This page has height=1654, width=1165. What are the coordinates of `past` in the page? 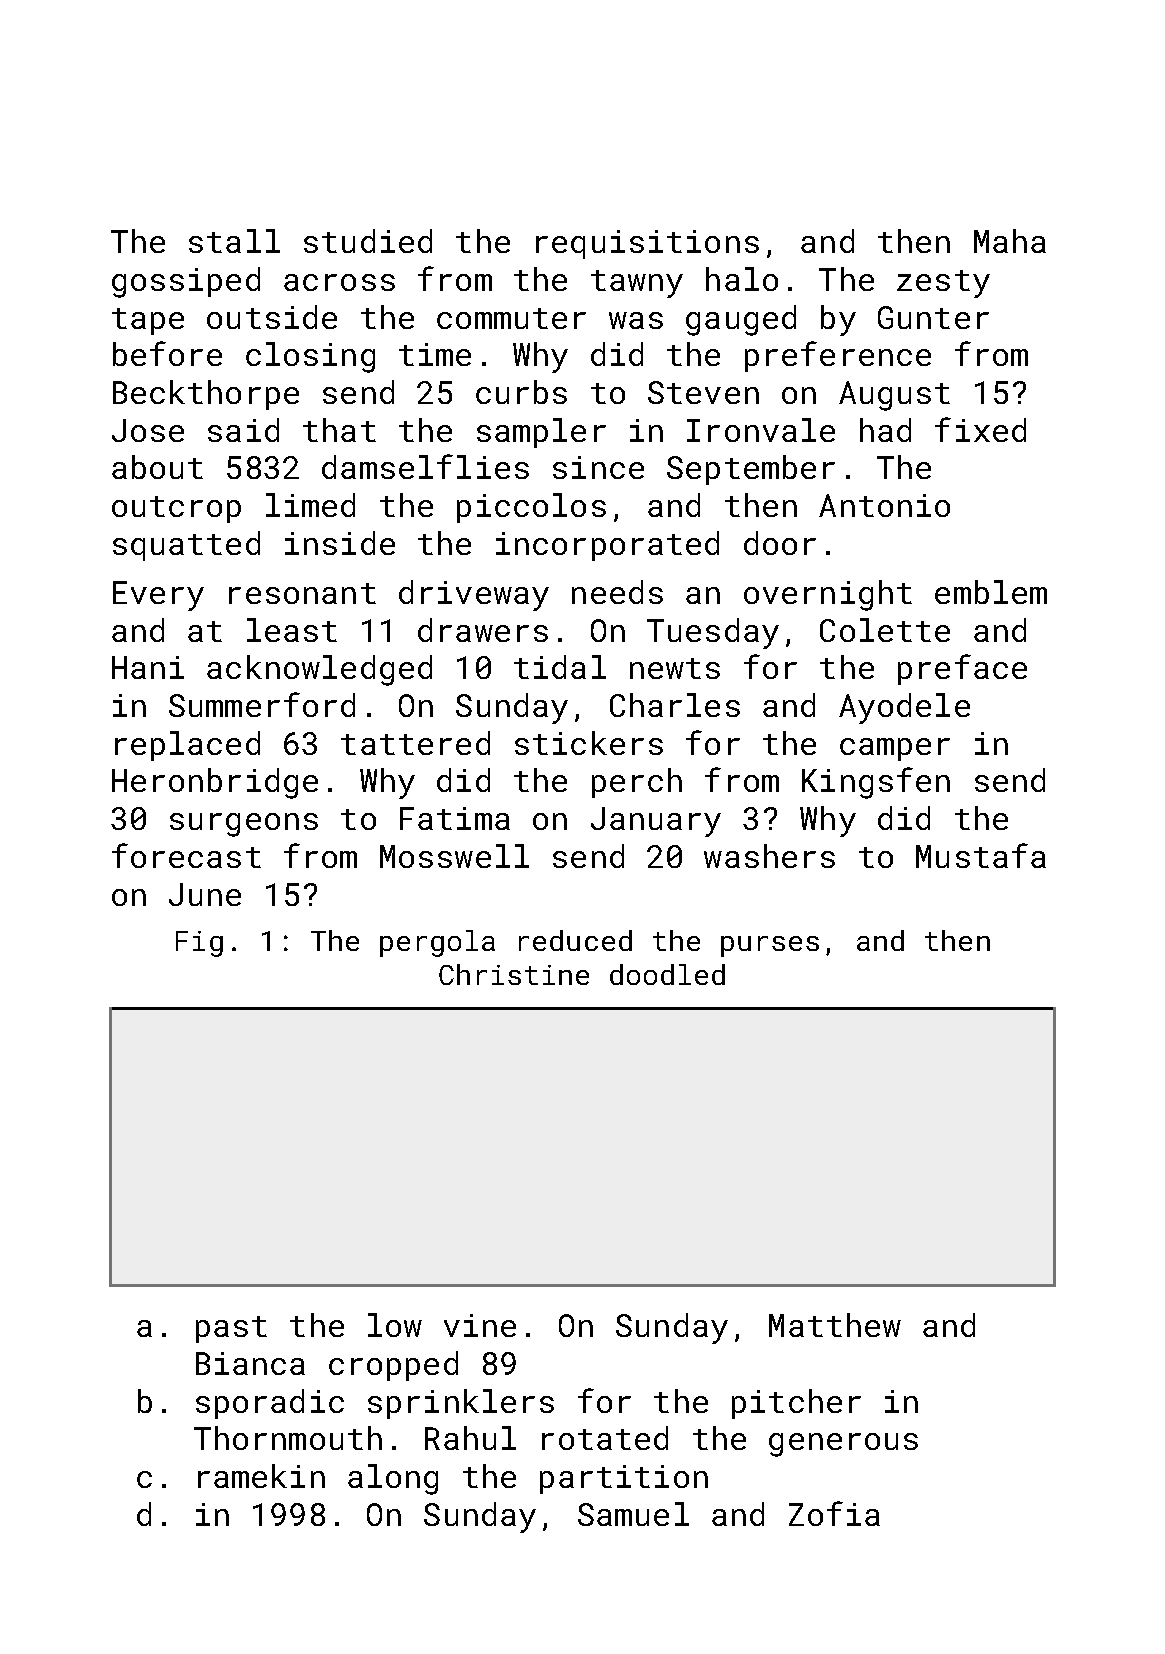 It's located at (231, 1329).
